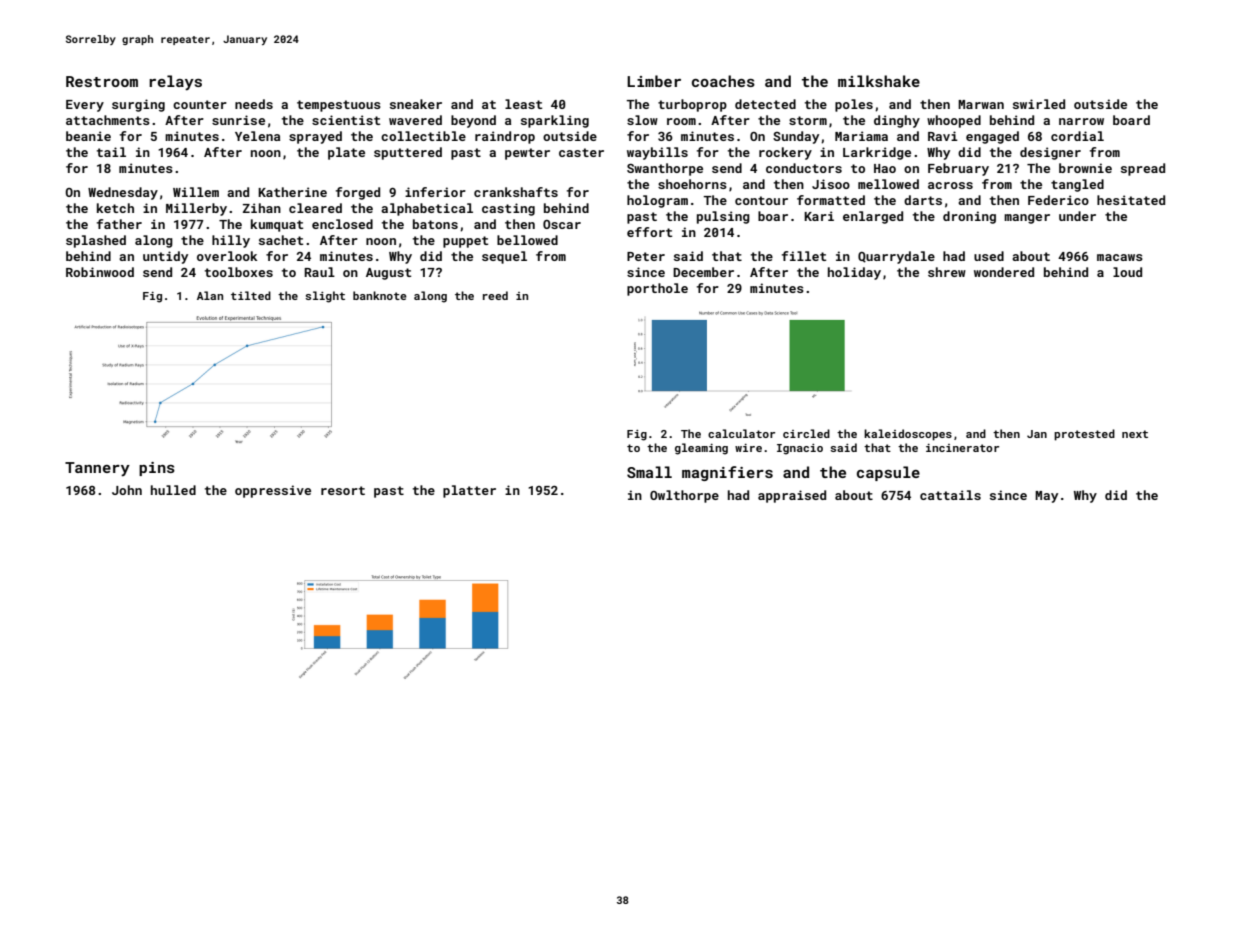 This page has width=1233, height=952. I want to click on John, so click(127, 490).
